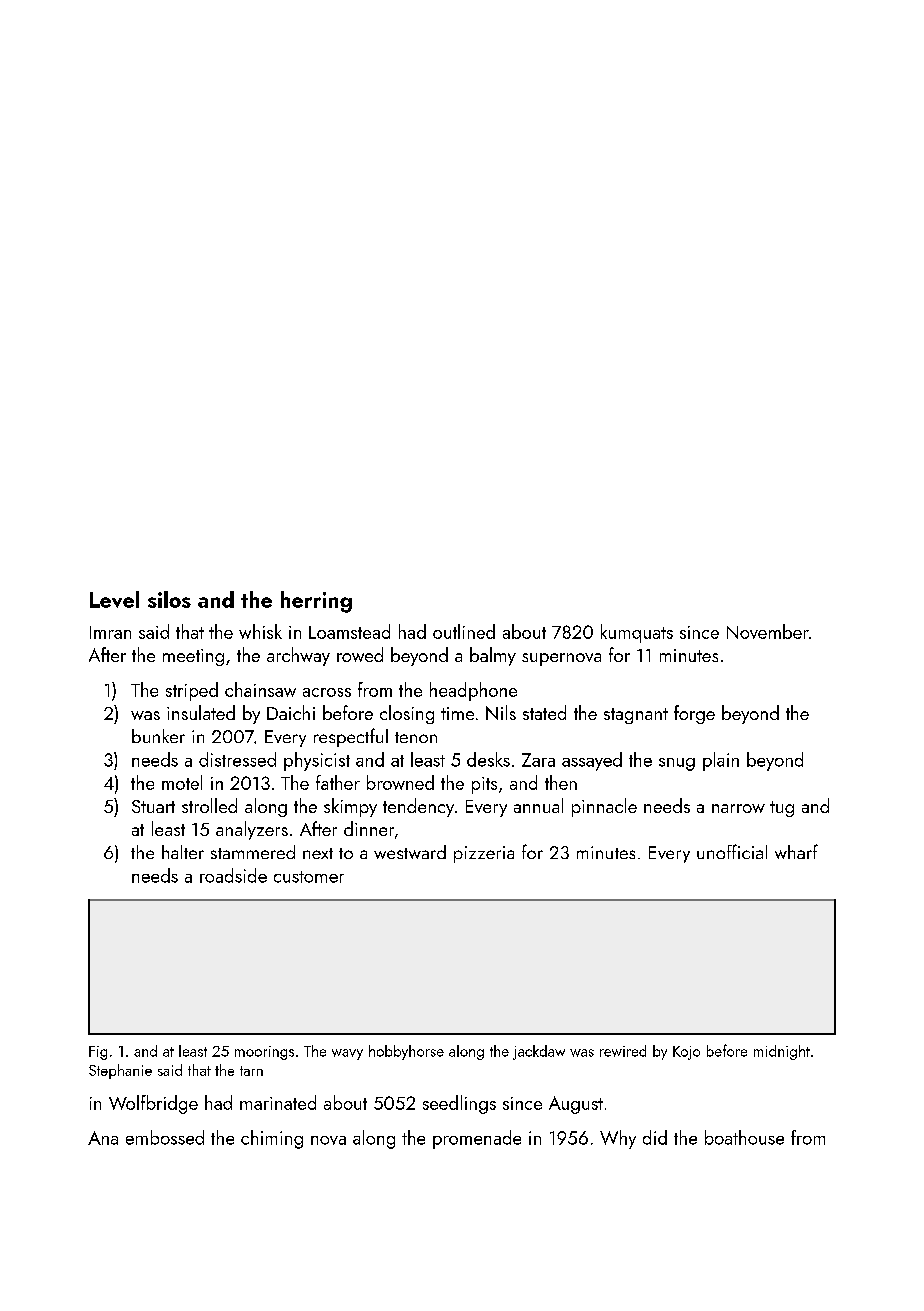 This screenshot has width=924, height=1311. Describe the element at coordinates (694, 714) in the screenshot. I see `forge` at that location.
